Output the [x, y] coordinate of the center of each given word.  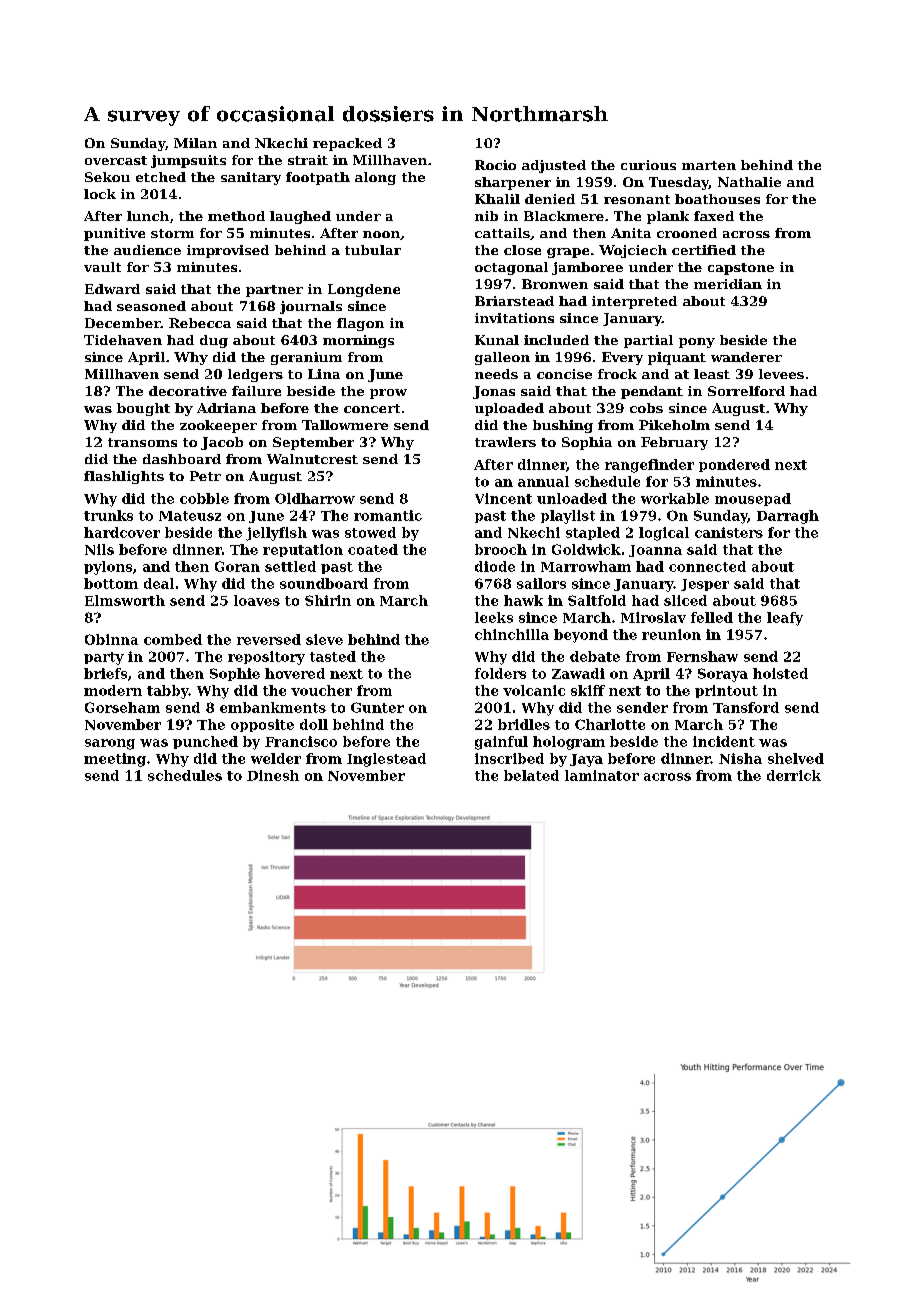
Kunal [497, 340]
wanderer [746, 357]
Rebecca [200, 323]
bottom [111, 583]
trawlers [505, 442]
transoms [142, 442]
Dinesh [273, 775]
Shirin [328, 600]
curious [648, 165]
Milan [195, 143]
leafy [785, 619]
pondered [734, 465]
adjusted [554, 166]
